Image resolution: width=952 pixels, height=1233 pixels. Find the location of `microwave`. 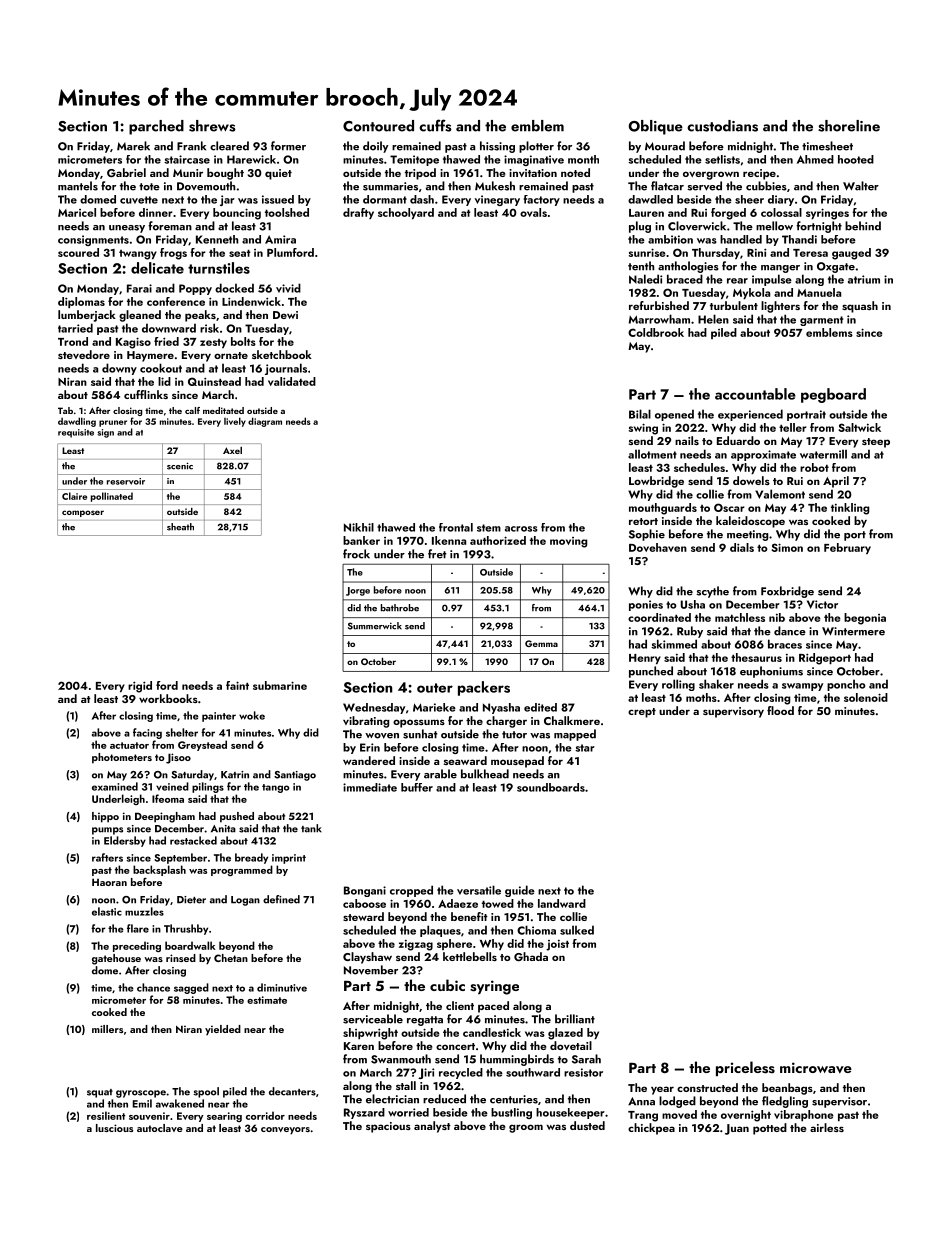

microwave is located at coordinates (816, 1068).
